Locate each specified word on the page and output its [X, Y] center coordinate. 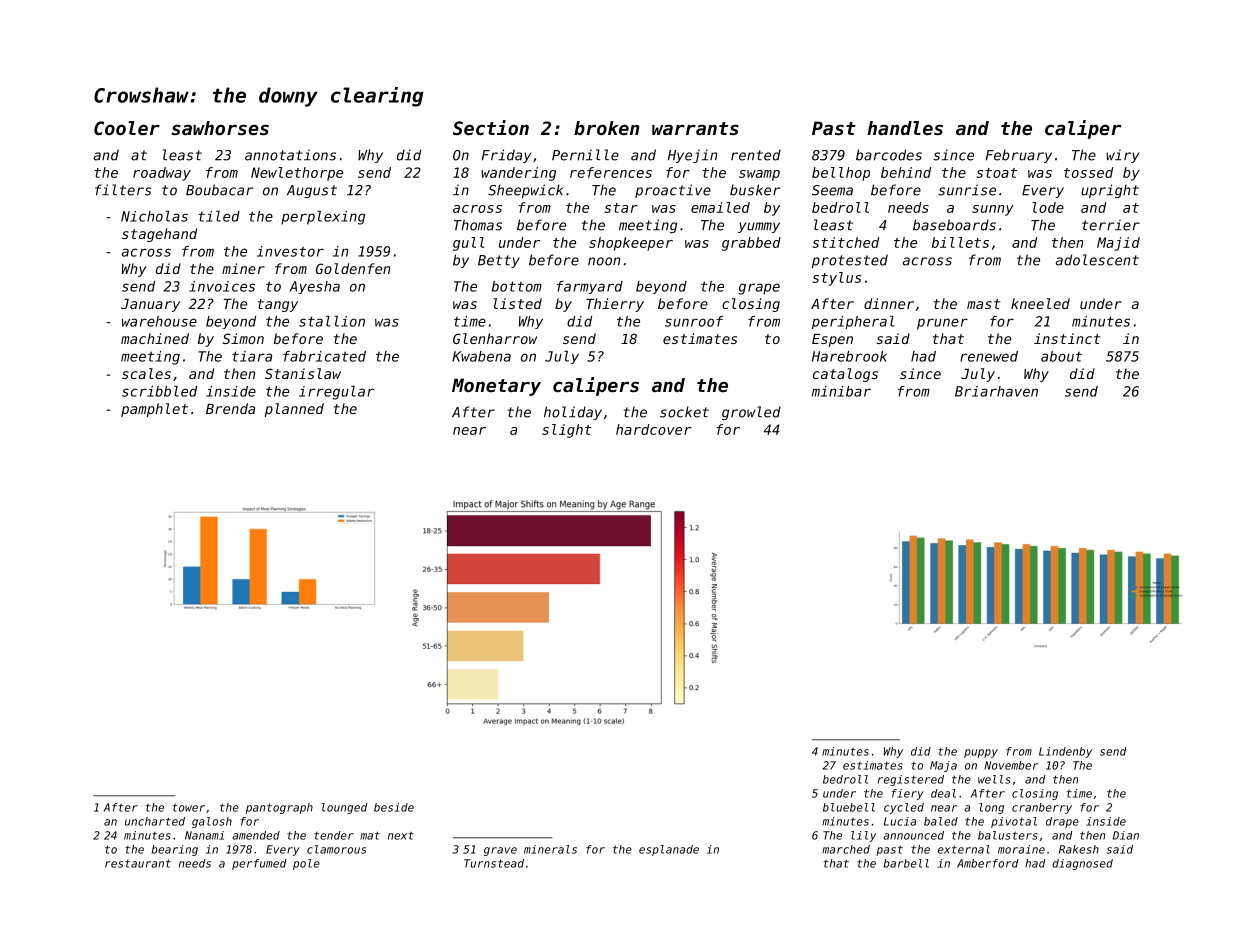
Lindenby [1065, 752]
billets [960, 242]
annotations [290, 155]
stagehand [159, 235]
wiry [1122, 156]
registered [911, 780]
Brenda [230, 408]
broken [607, 128]
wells [994, 779]
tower [189, 808]
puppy [981, 753]
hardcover [653, 429]
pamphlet [154, 410]
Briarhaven [996, 391]
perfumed [259, 864]
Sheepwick [525, 191]
